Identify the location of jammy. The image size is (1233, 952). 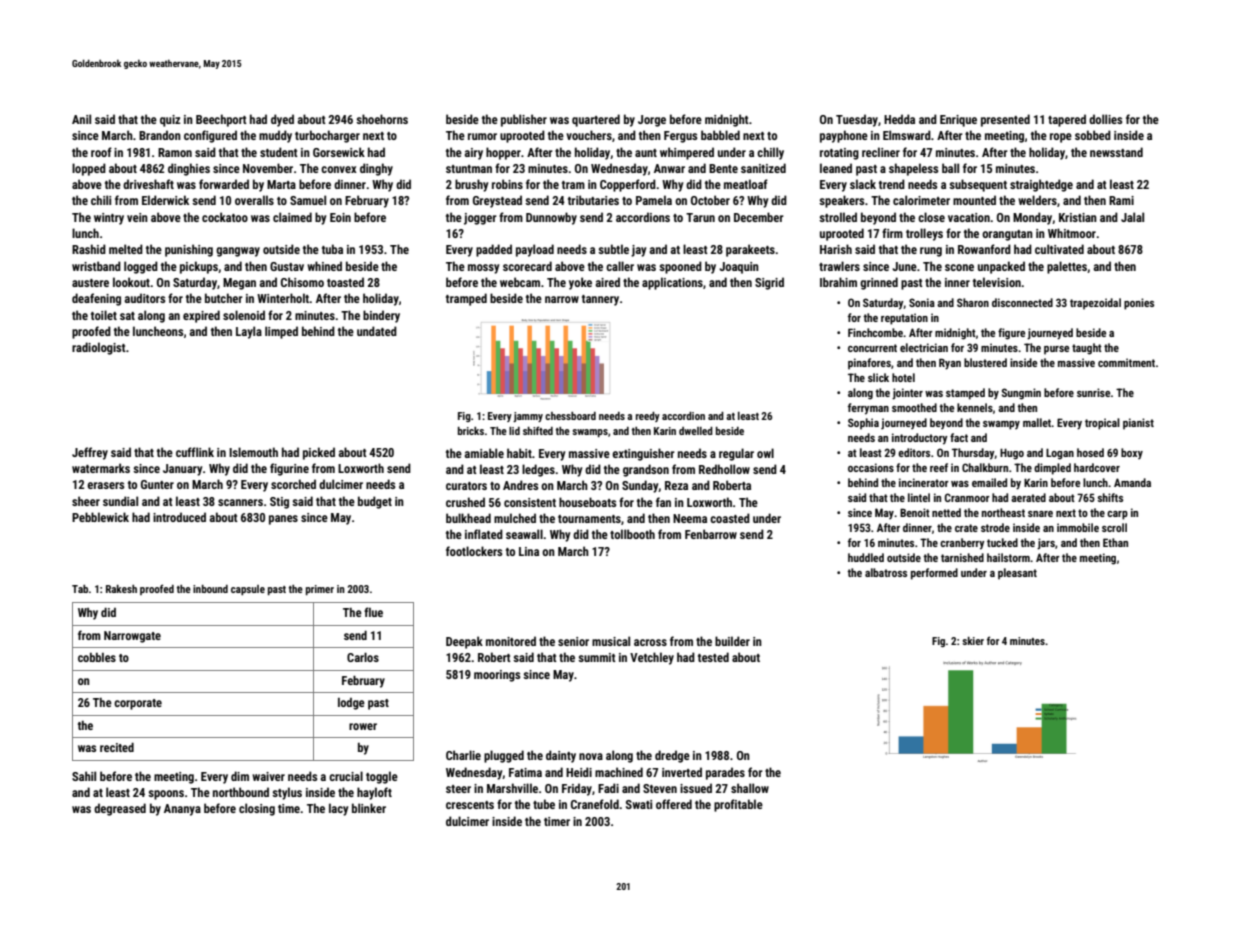
(528, 417).
